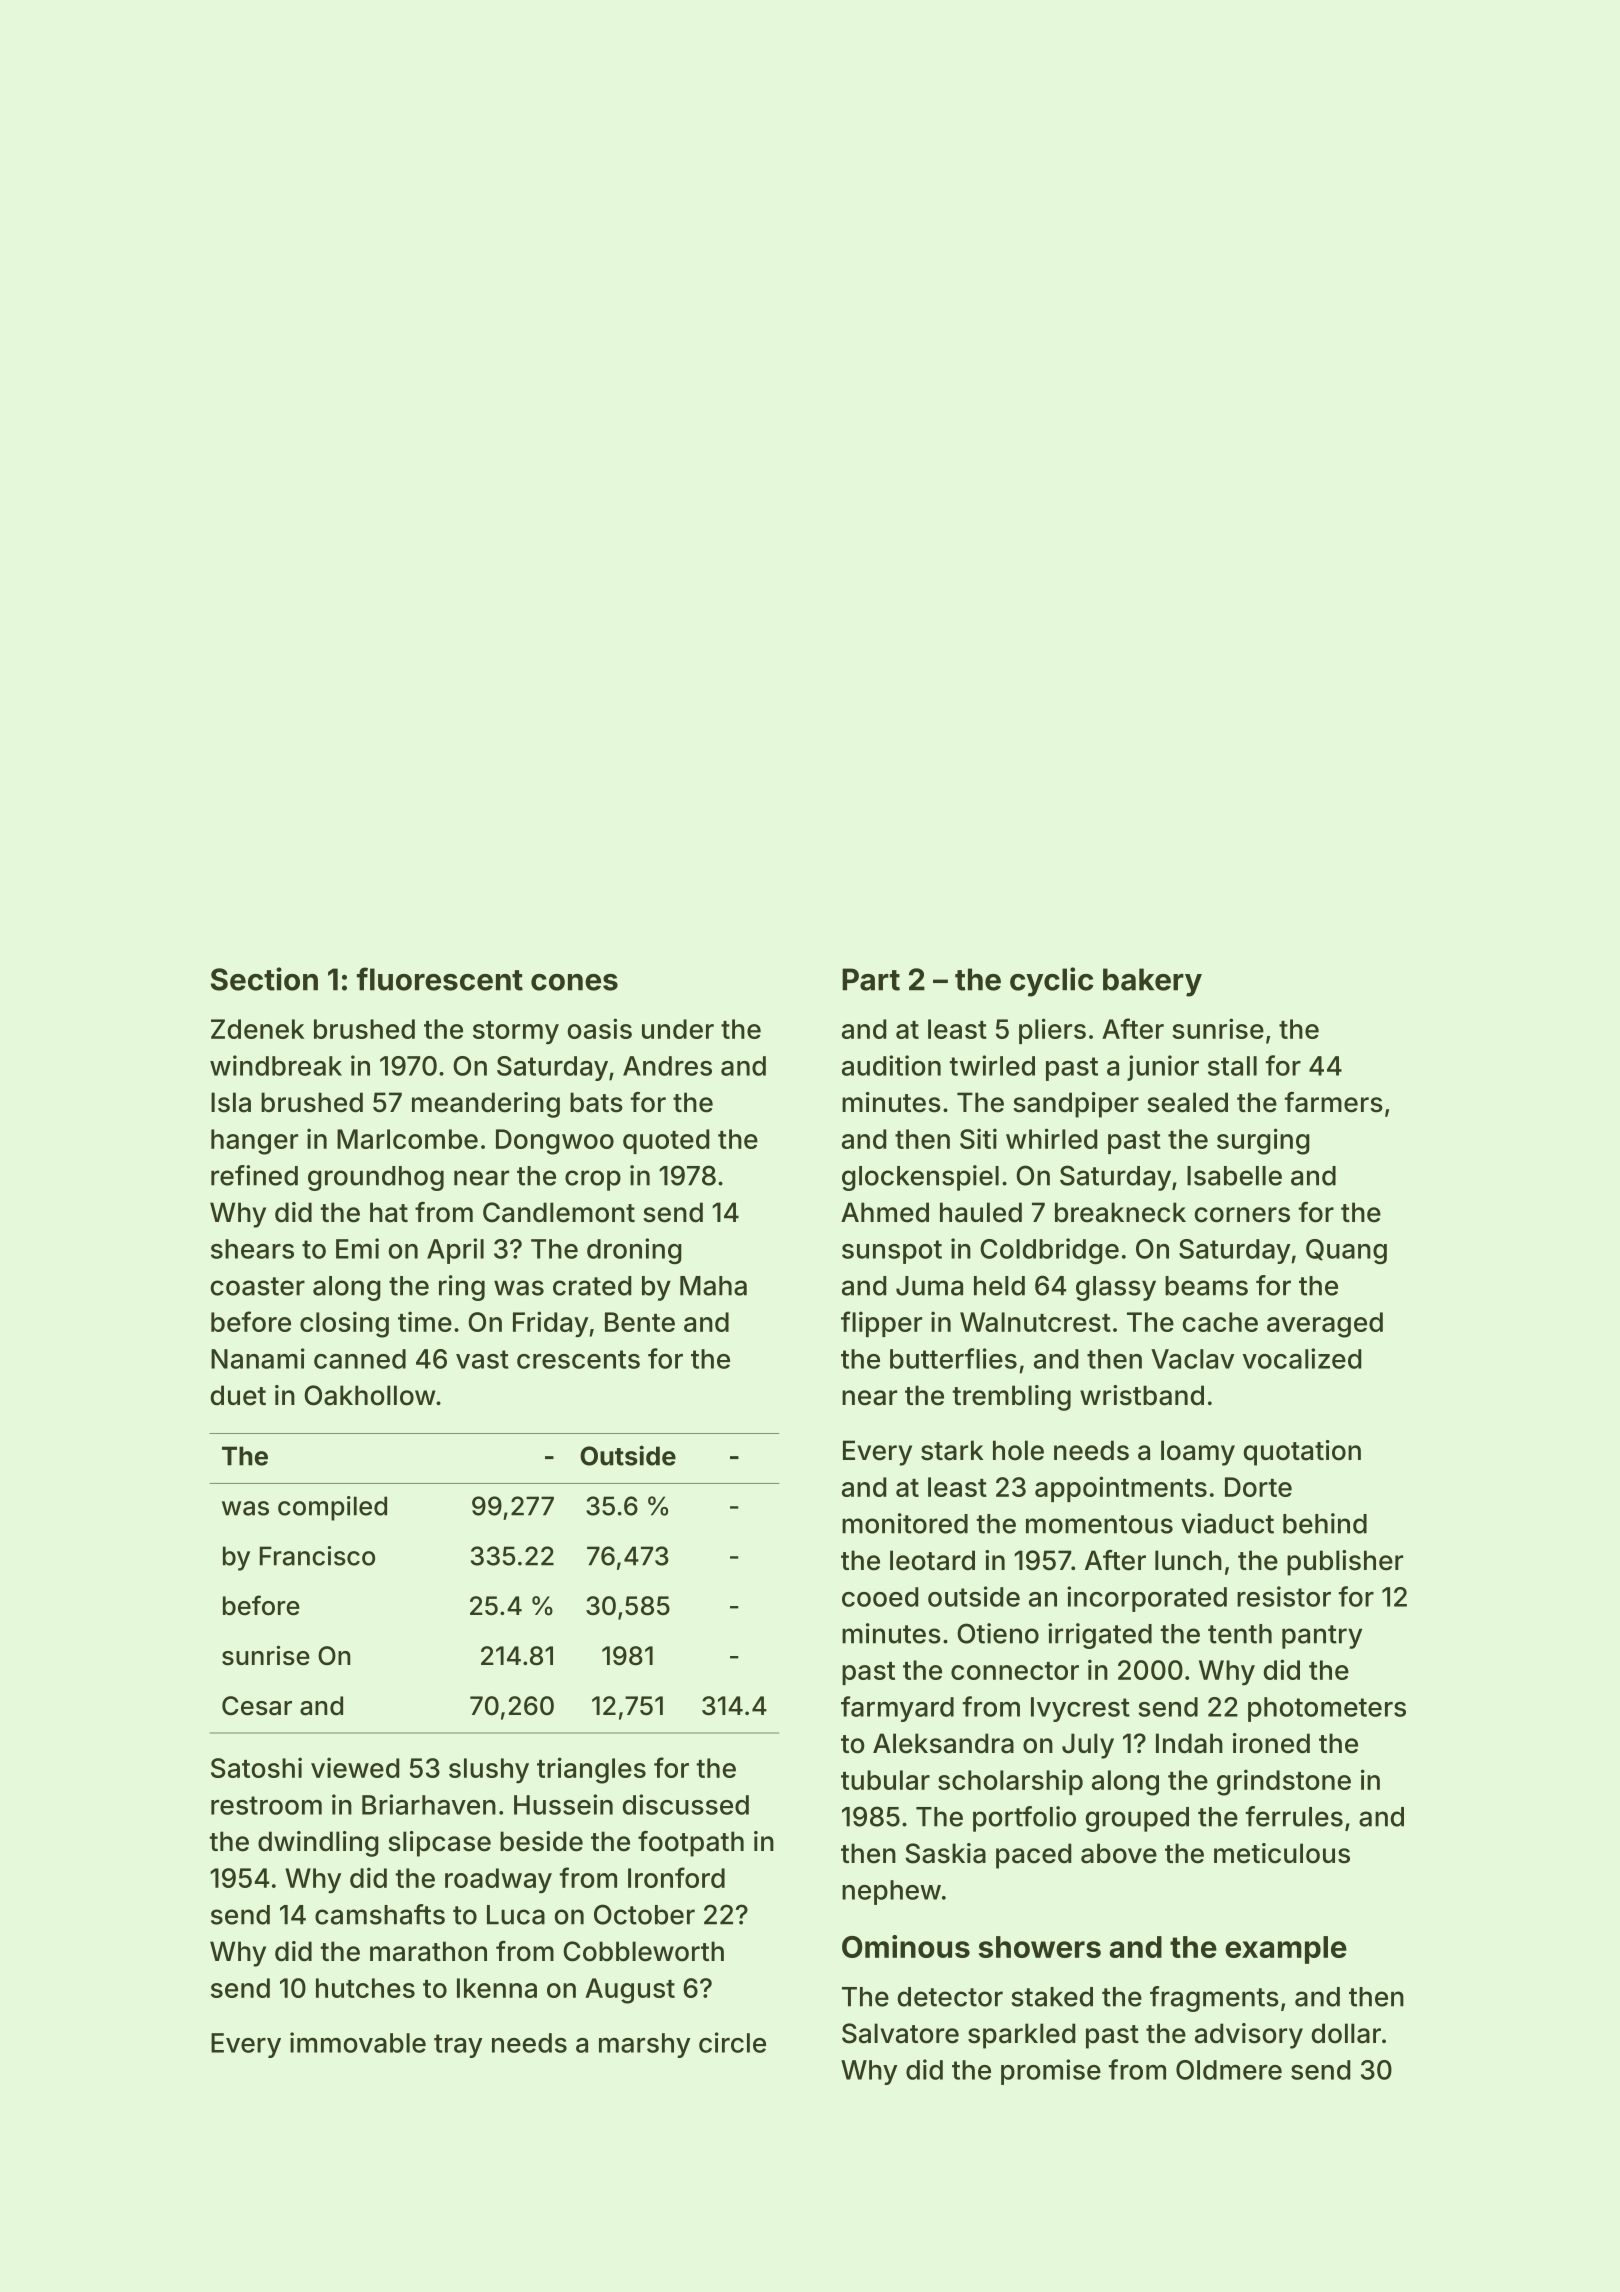 This screenshot has height=2292, width=1620. What do you see at coordinates (1263, 1141) in the screenshot?
I see `surging` at bounding box center [1263, 1141].
